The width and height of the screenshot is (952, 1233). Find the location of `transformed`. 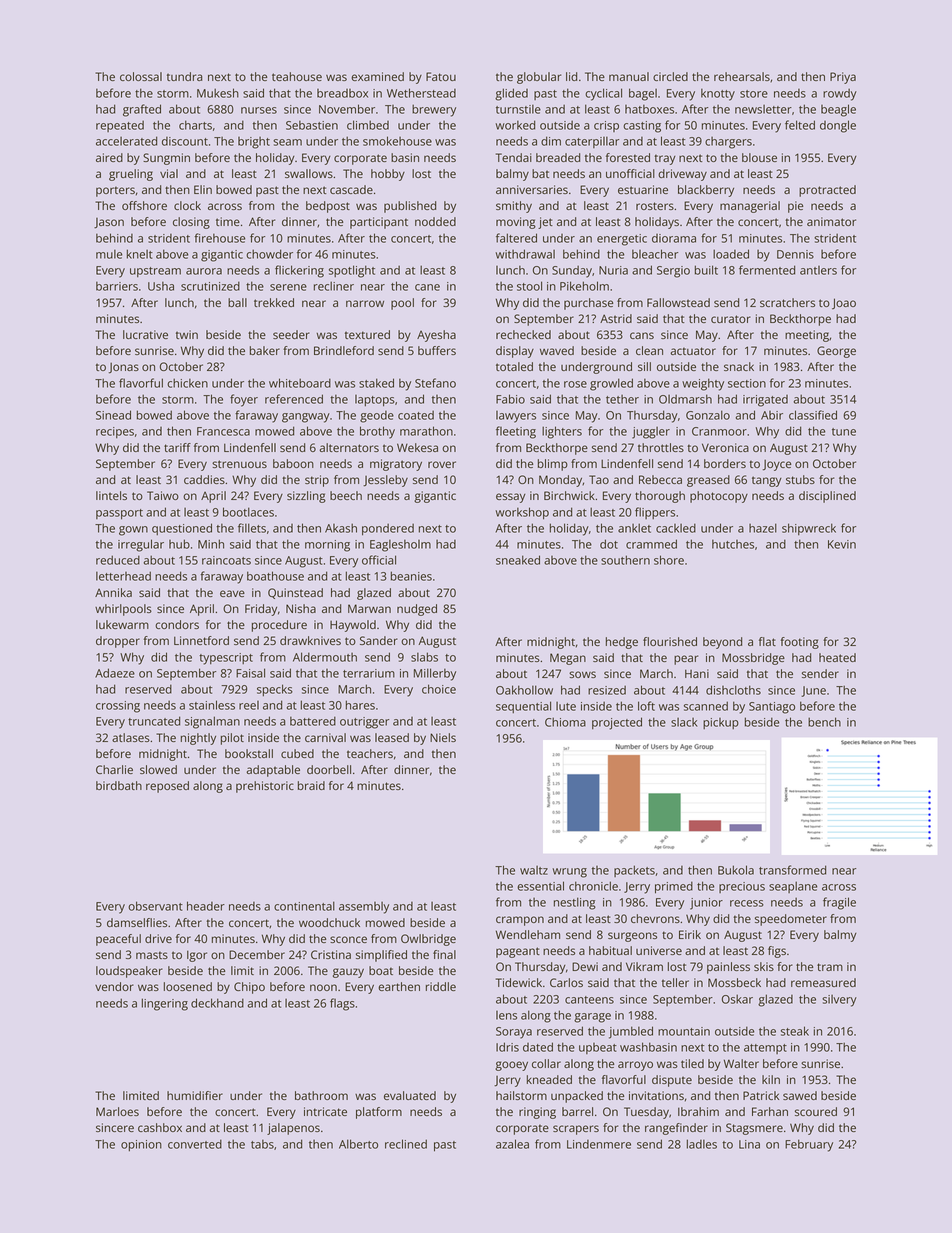

transformed is located at coordinates (792, 870).
